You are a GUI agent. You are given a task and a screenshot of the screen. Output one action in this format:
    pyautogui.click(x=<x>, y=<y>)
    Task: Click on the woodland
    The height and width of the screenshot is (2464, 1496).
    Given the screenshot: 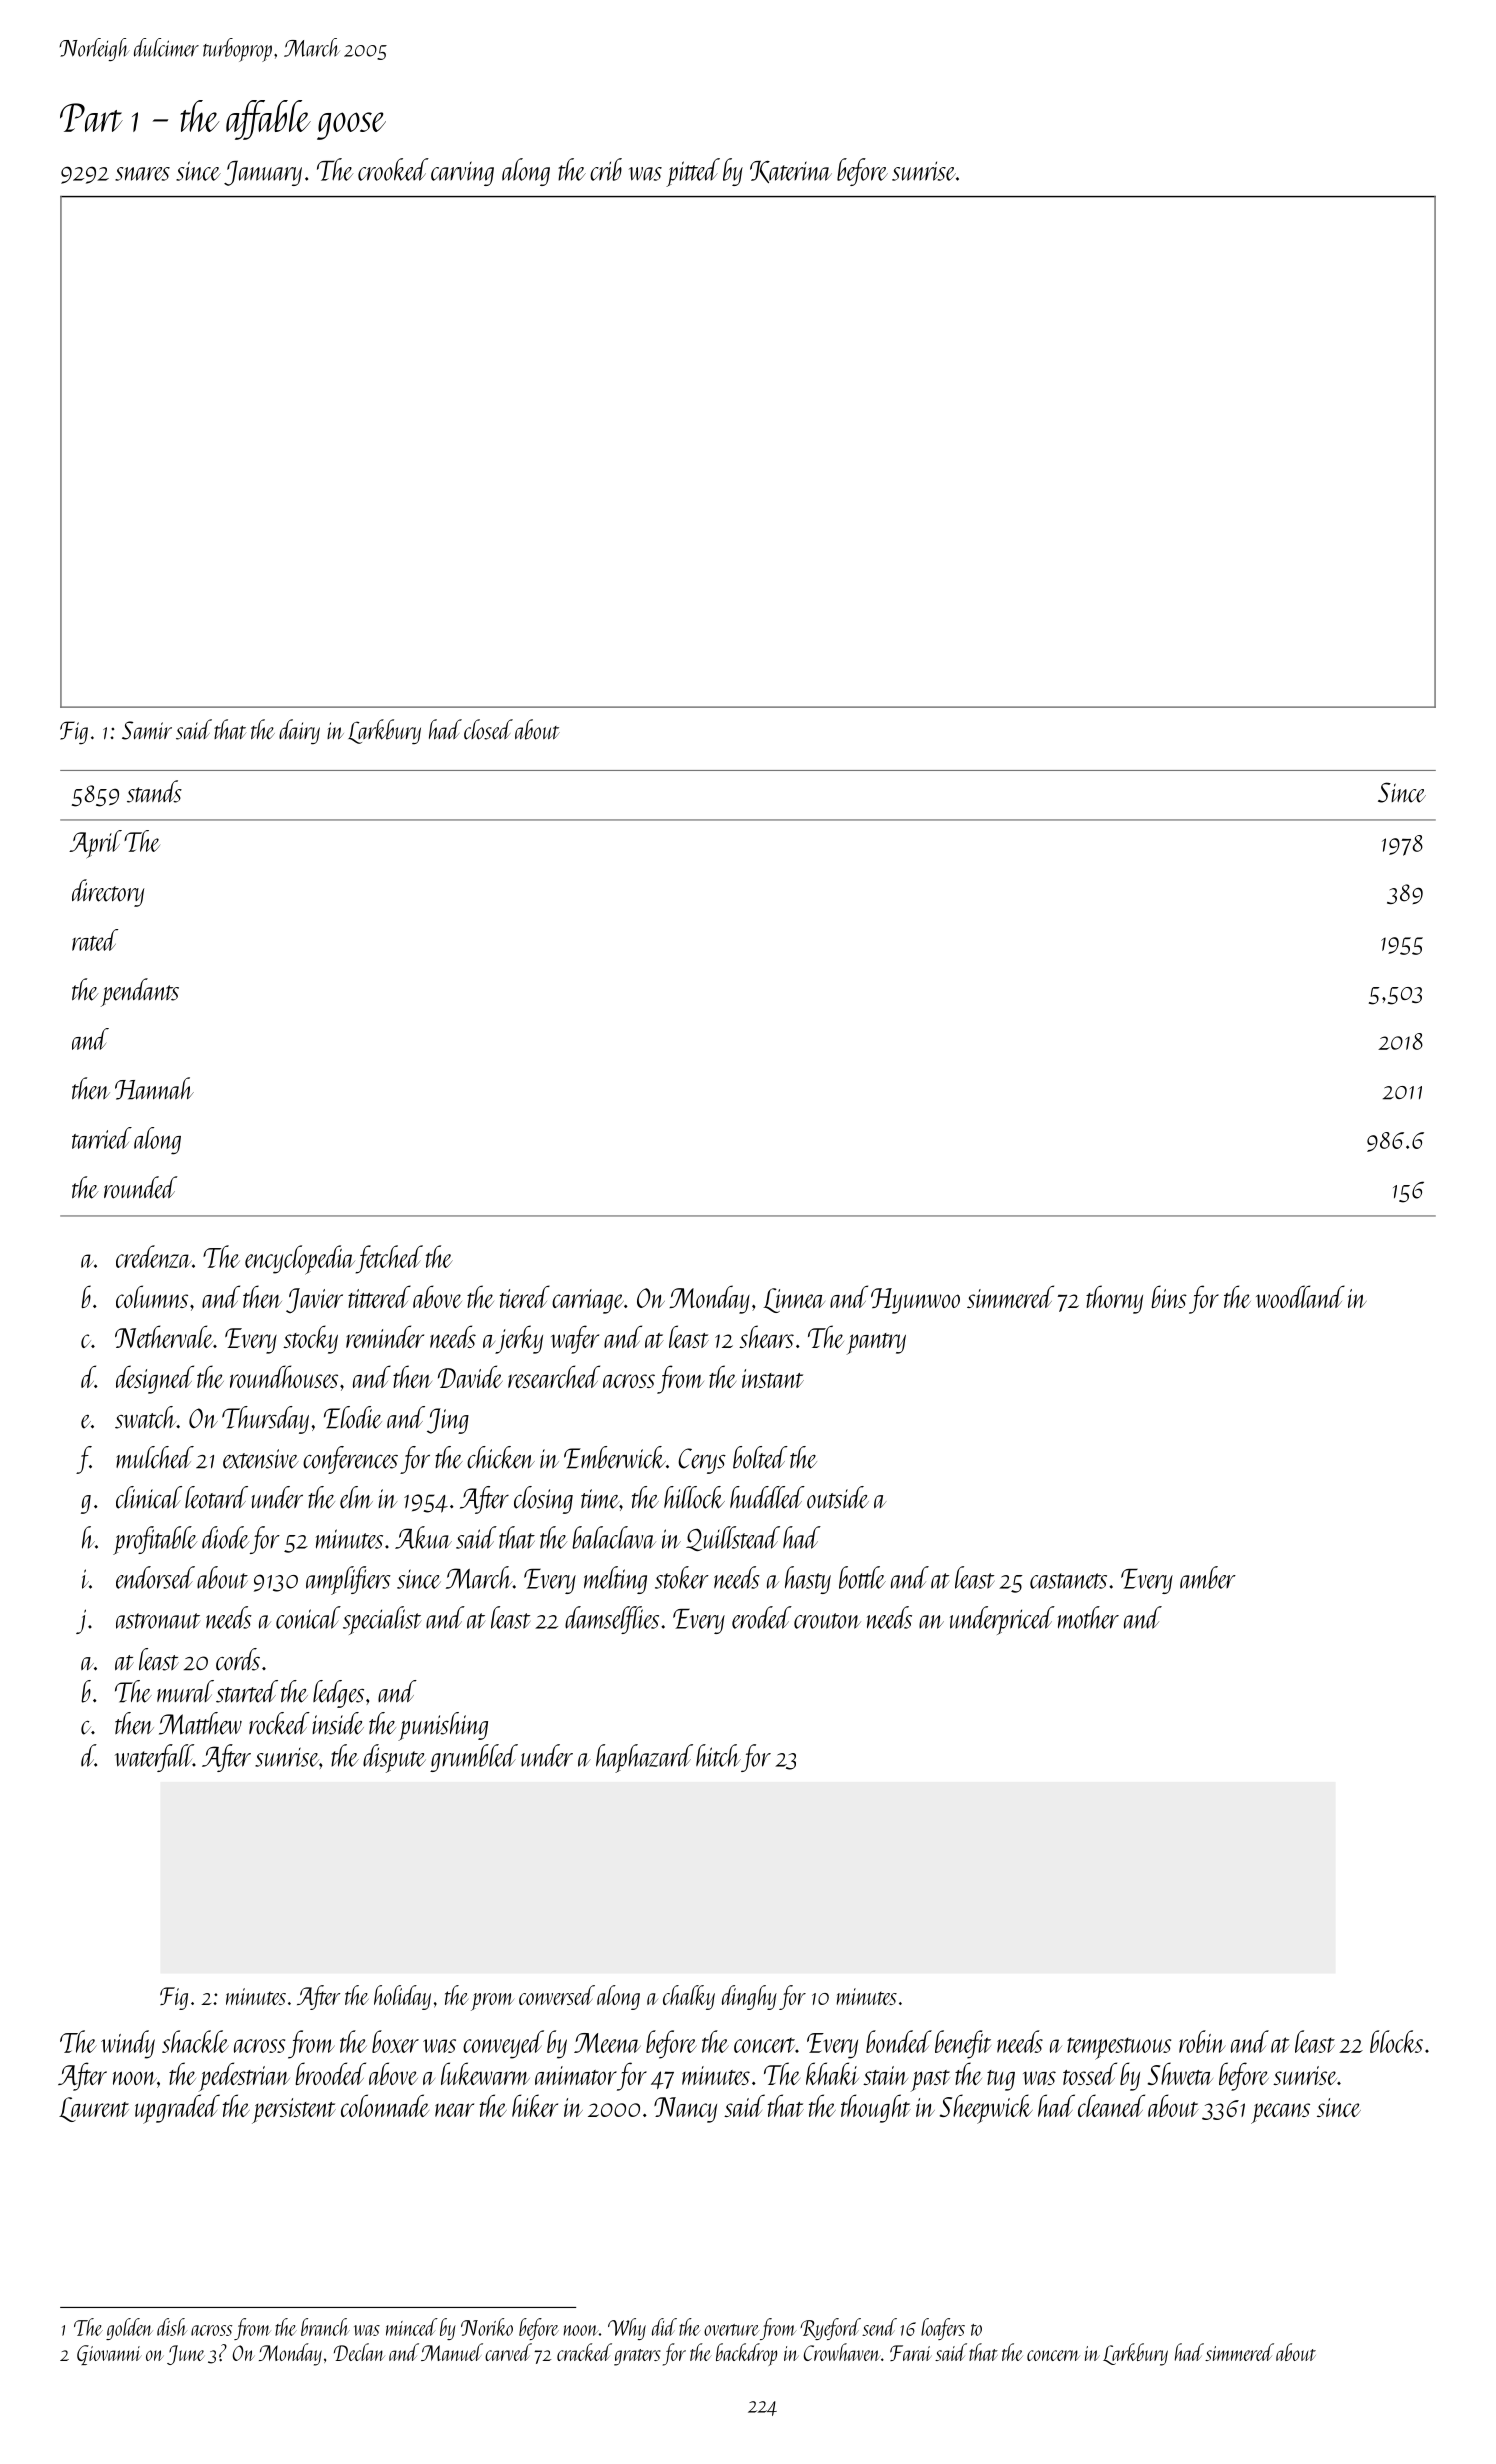 What is the action you would take?
    pyautogui.click(x=1300, y=1296)
